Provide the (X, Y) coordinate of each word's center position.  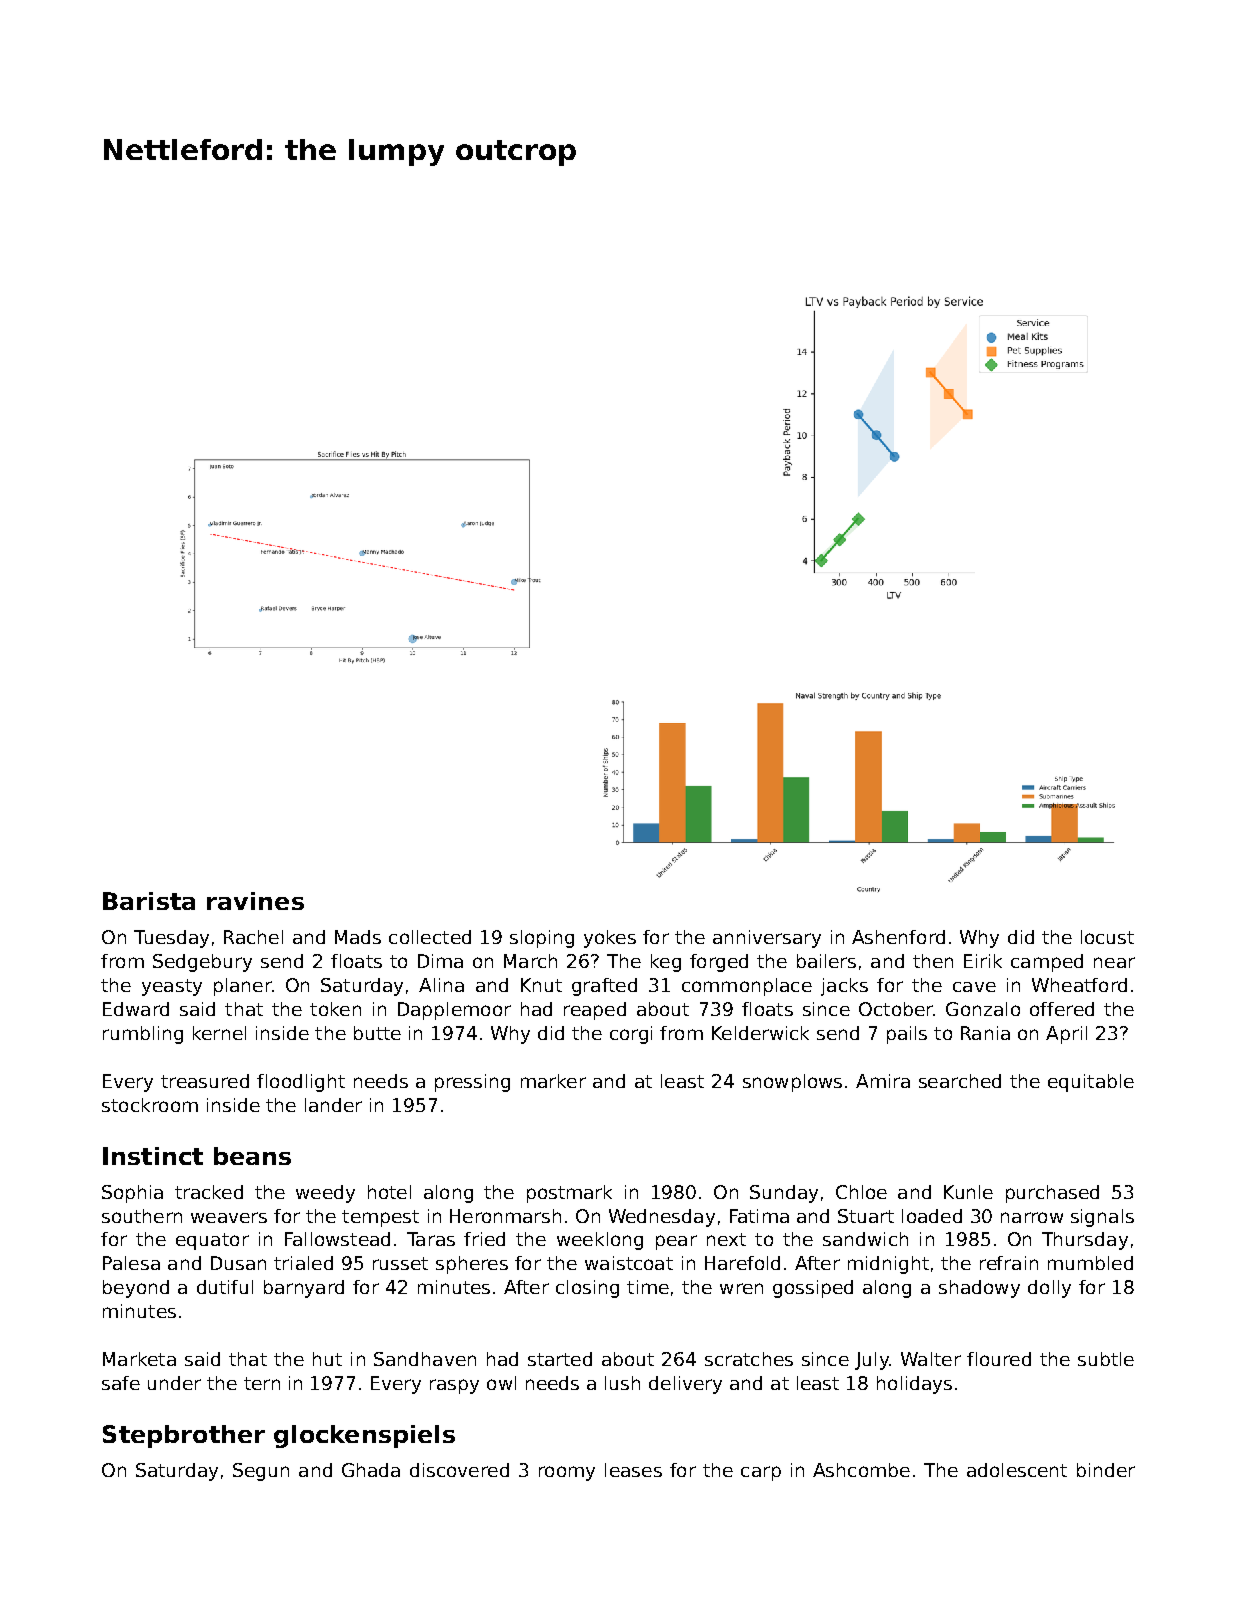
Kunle (968, 1192)
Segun (261, 1472)
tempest (380, 1218)
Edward (136, 1009)
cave (974, 987)
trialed (303, 1263)
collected (430, 937)
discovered (459, 1470)
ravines (255, 901)
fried (484, 1239)
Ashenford (898, 937)
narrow (1032, 1217)
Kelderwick (760, 1033)
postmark (569, 1194)
